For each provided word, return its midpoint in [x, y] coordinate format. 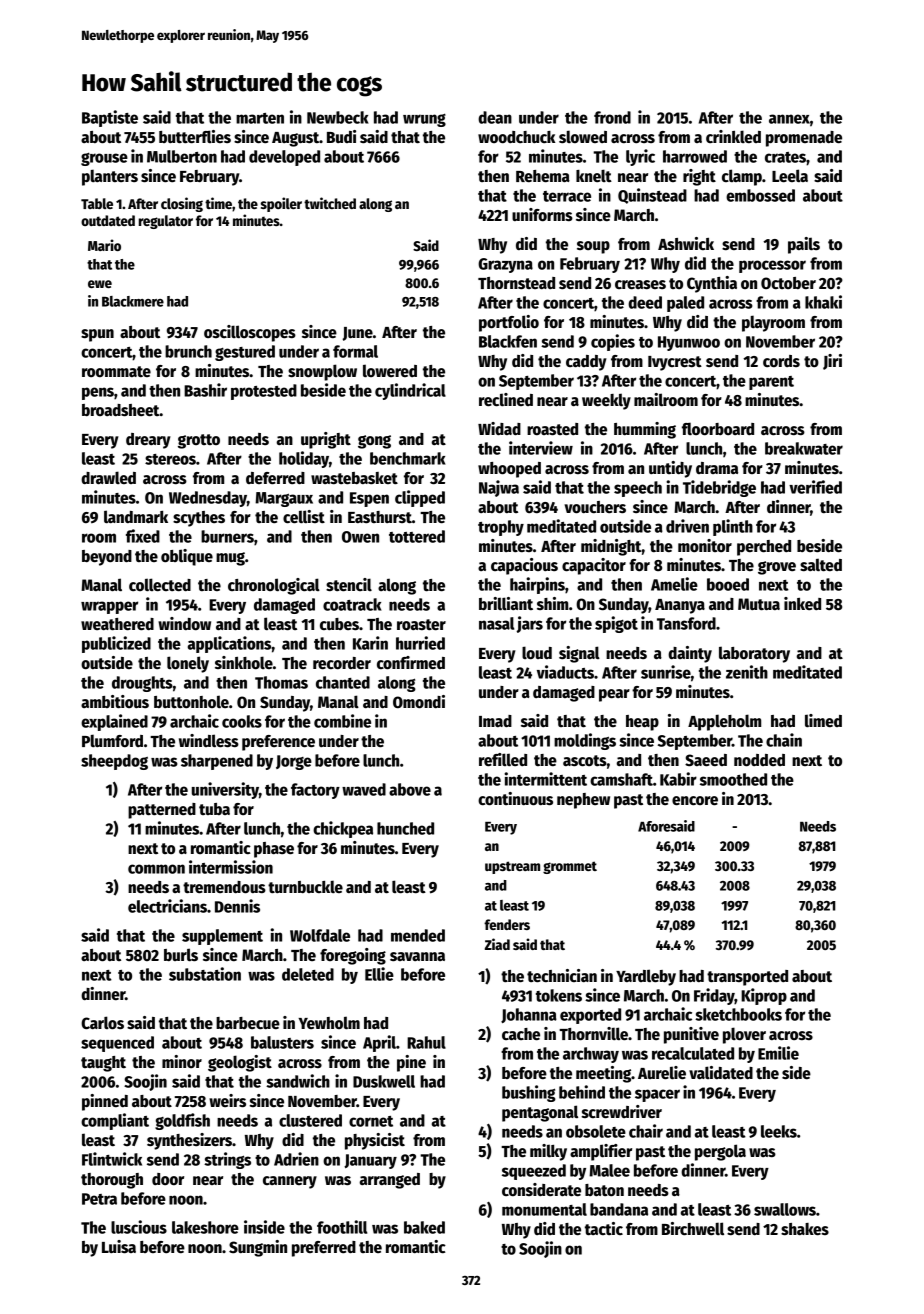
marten [260, 118]
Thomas [281, 682]
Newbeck [338, 117]
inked [802, 603]
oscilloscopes [250, 333]
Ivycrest [675, 363]
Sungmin [258, 1248]
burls [181, 955]
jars [529, 624]
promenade [804, 139]
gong [374, 442]
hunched [405, 828]
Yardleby [646, 977]
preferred [324, 1249]
